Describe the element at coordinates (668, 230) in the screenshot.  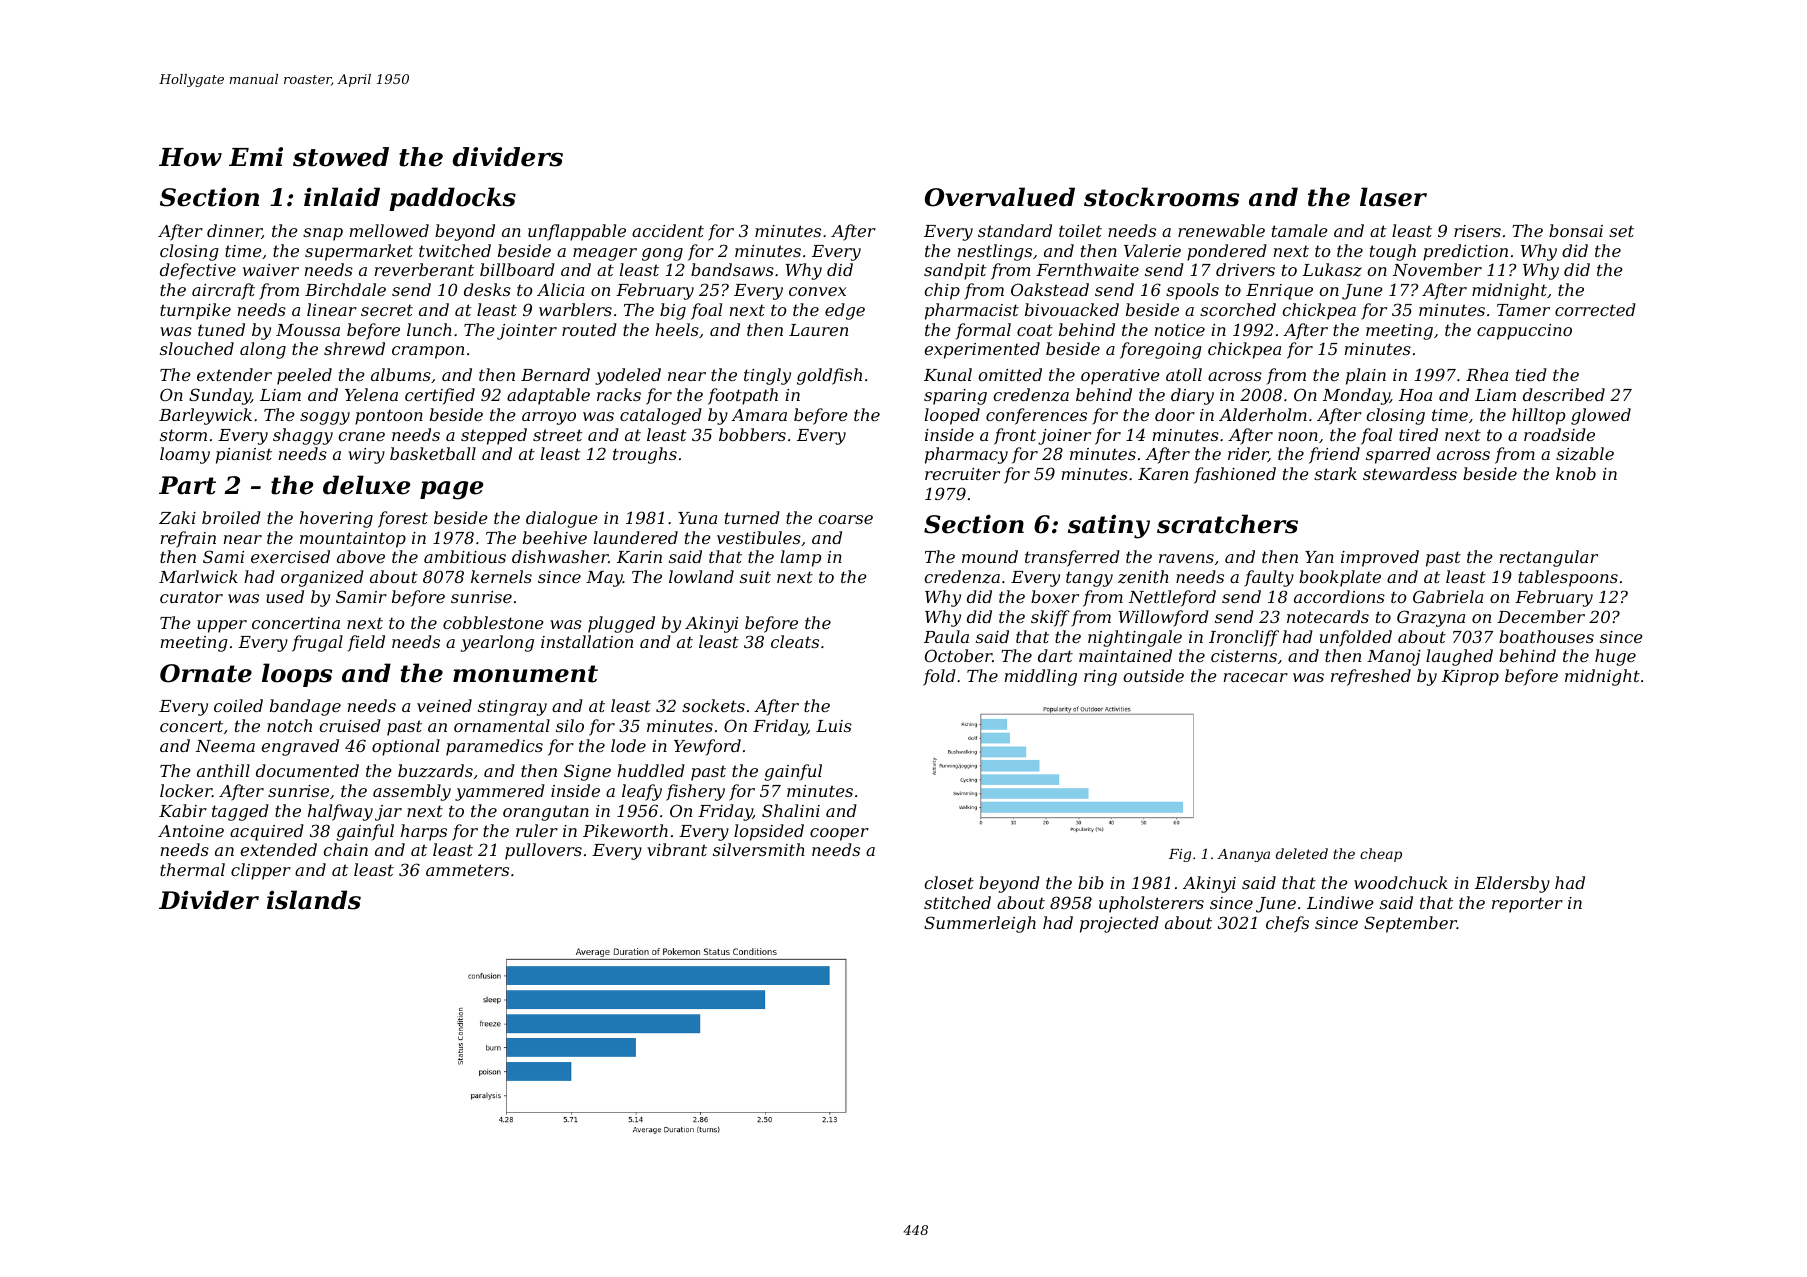
I see `accident` at that location.
